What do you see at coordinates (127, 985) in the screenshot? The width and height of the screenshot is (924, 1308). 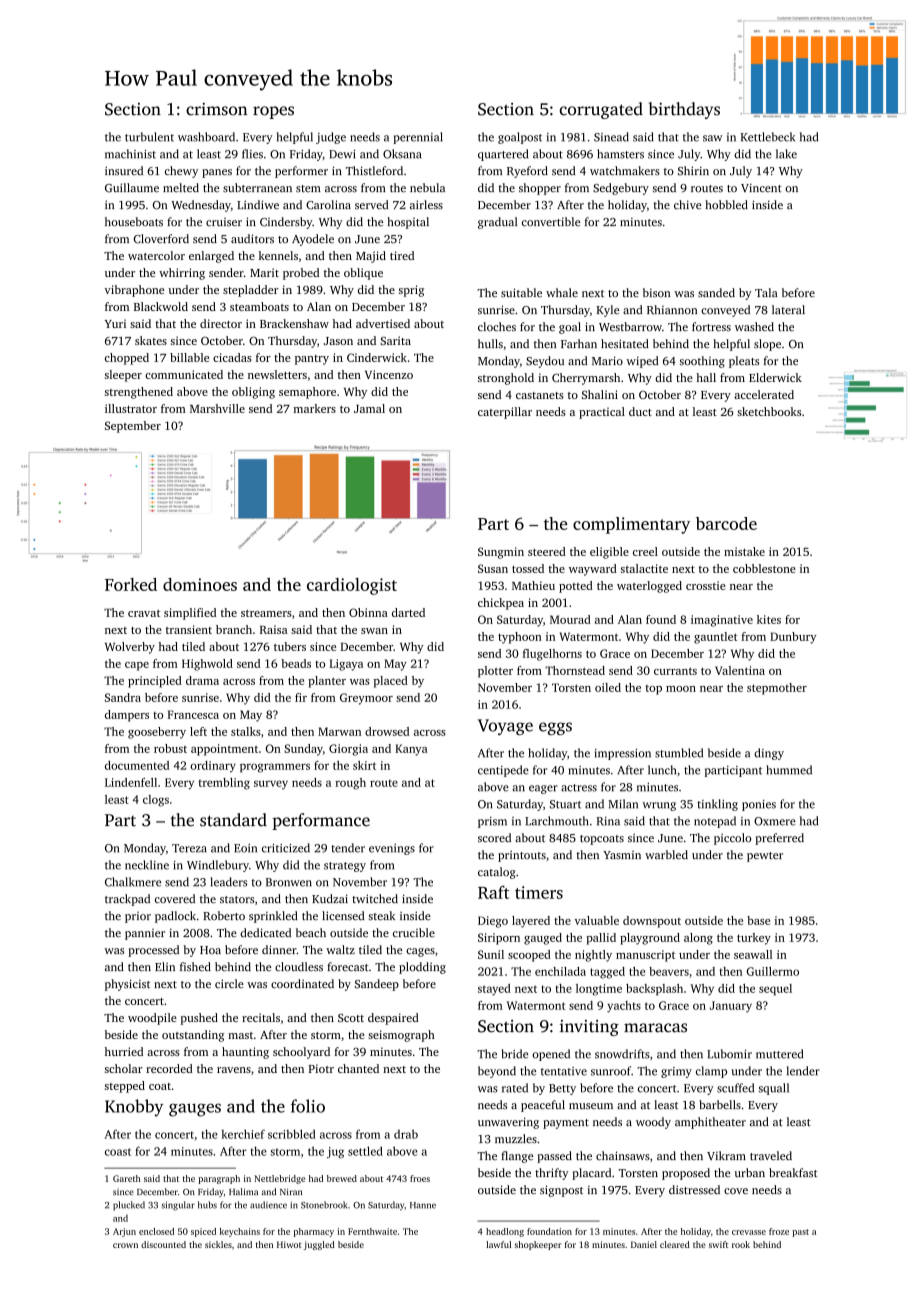 I see `physicist` at bounding box center [127, 985].
